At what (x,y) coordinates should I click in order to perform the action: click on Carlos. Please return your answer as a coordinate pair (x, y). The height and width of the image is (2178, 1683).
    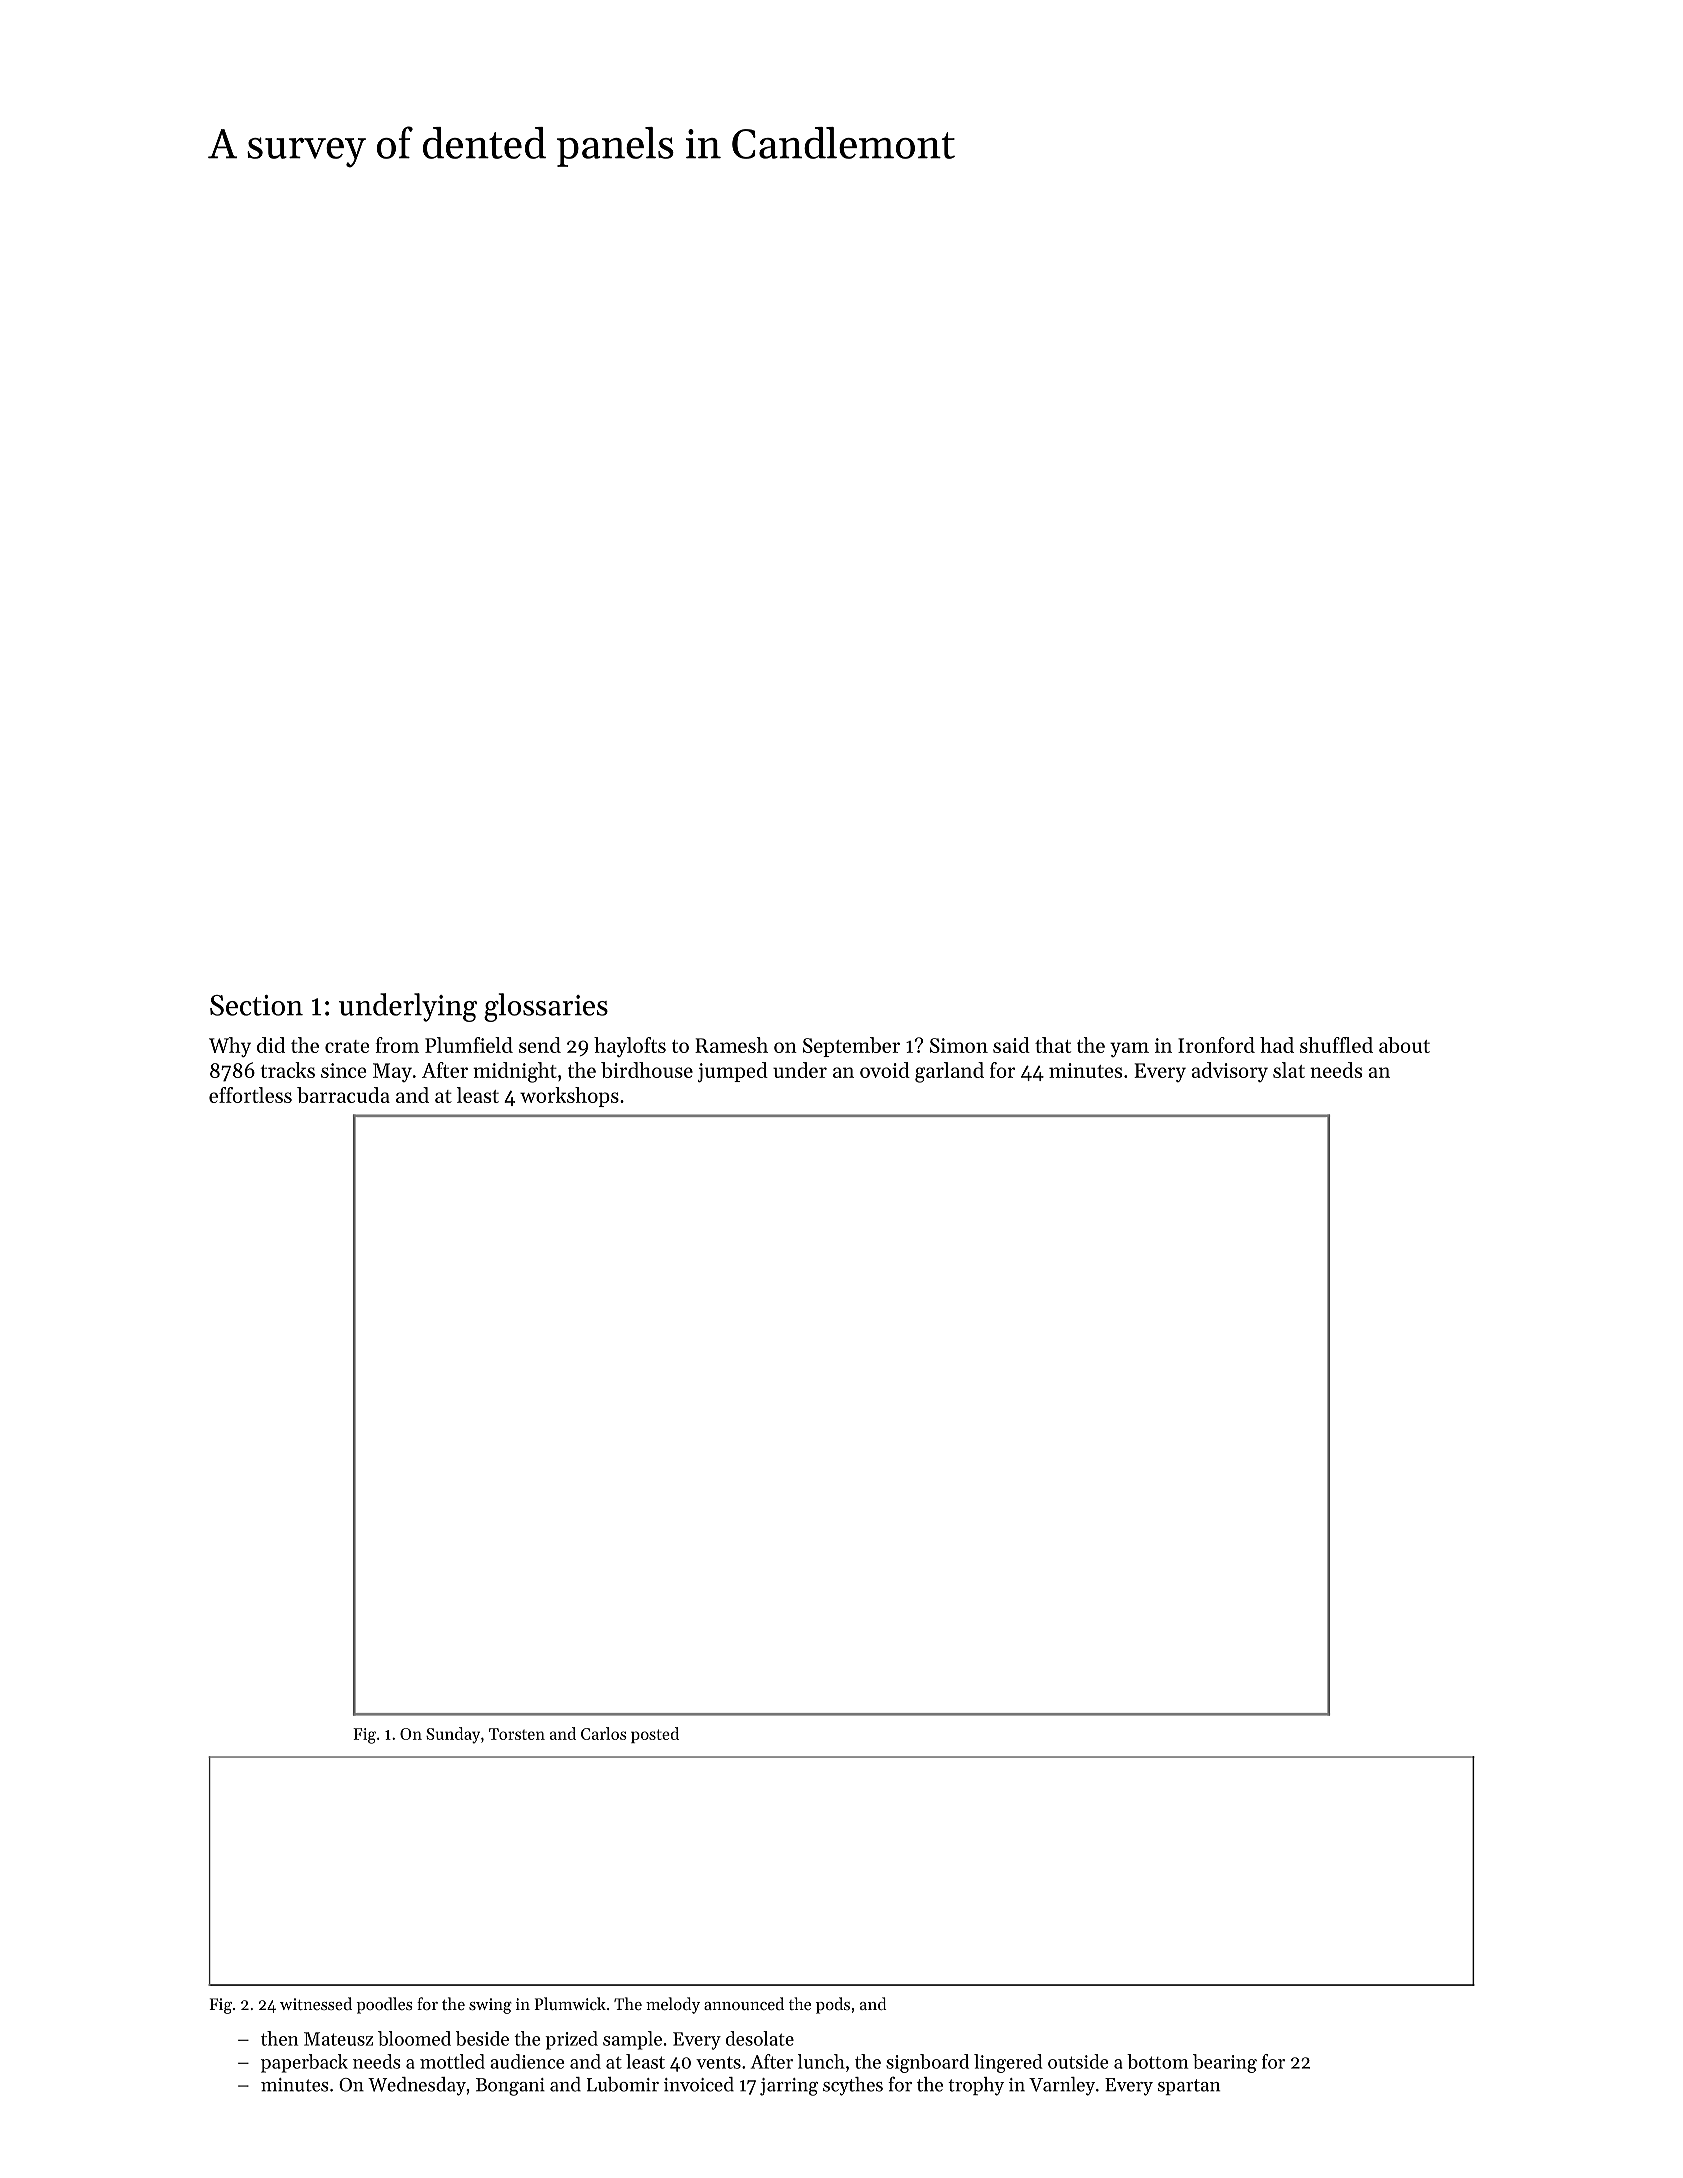
    Looking at the image, I should click on (604, 1733).
